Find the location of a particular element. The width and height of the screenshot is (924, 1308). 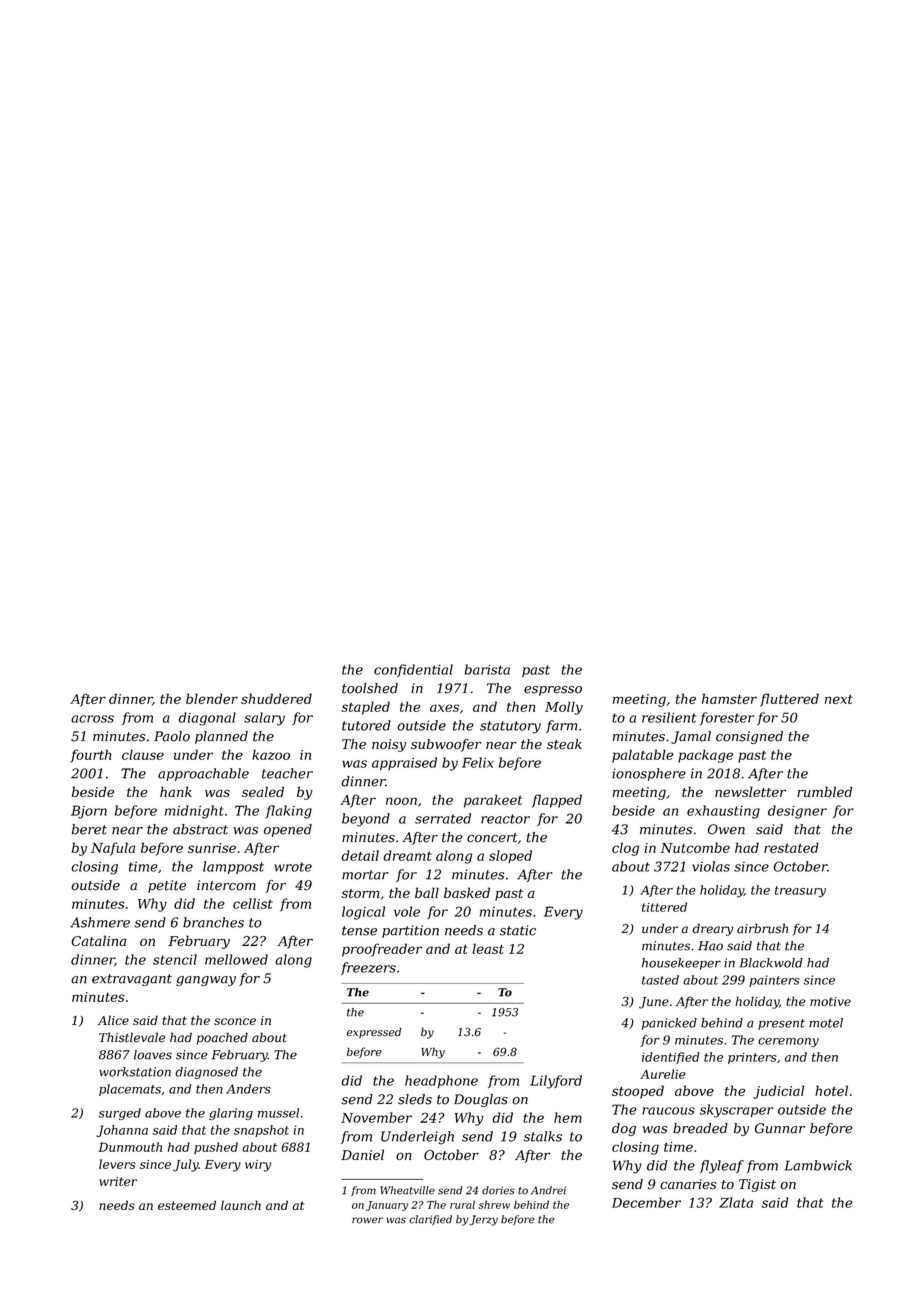

Johanna is located at coordinates (122, 1131).
